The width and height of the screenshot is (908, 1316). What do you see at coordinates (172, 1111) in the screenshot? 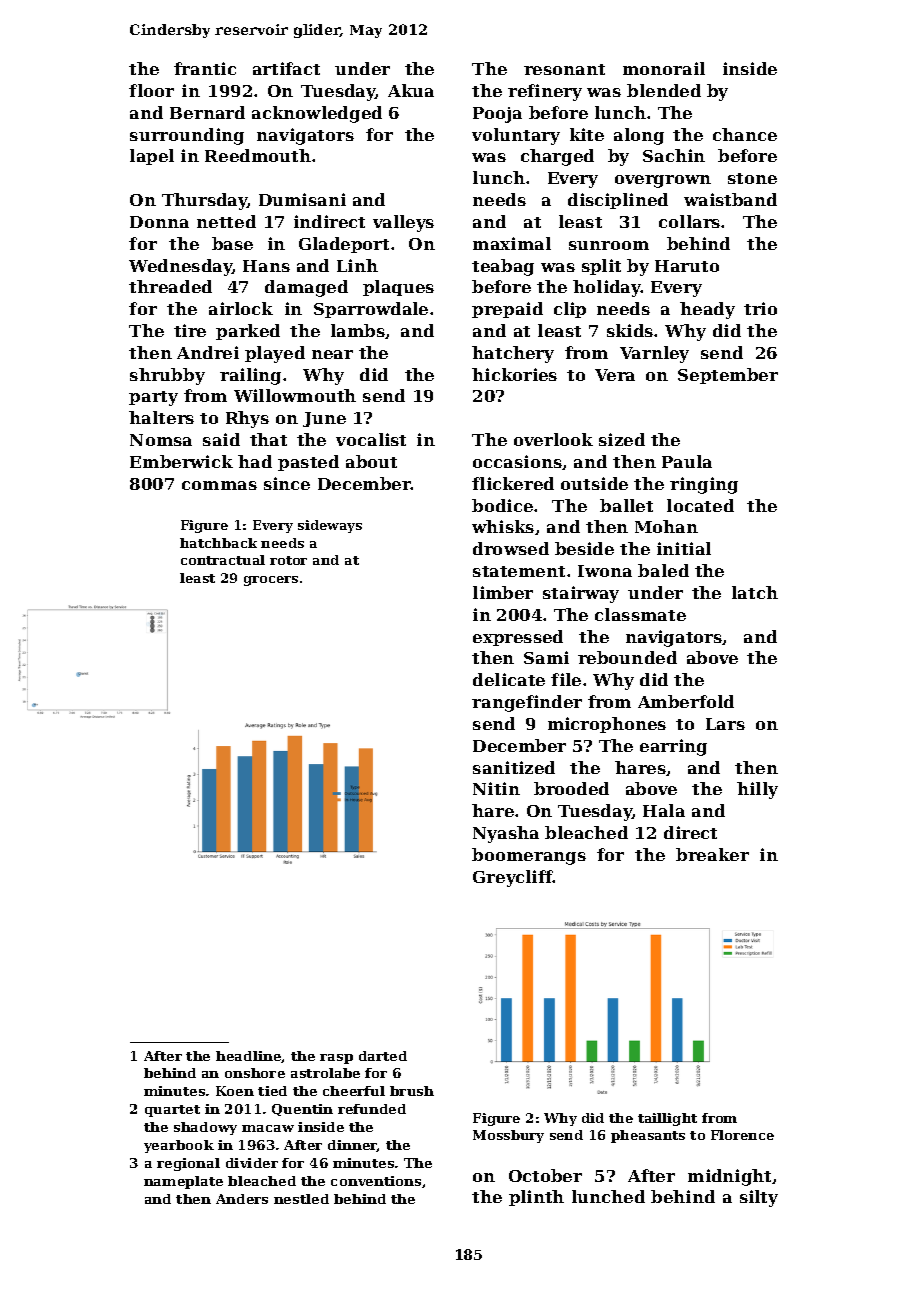
I see `quartet` at bounding box center [172, 1111].
